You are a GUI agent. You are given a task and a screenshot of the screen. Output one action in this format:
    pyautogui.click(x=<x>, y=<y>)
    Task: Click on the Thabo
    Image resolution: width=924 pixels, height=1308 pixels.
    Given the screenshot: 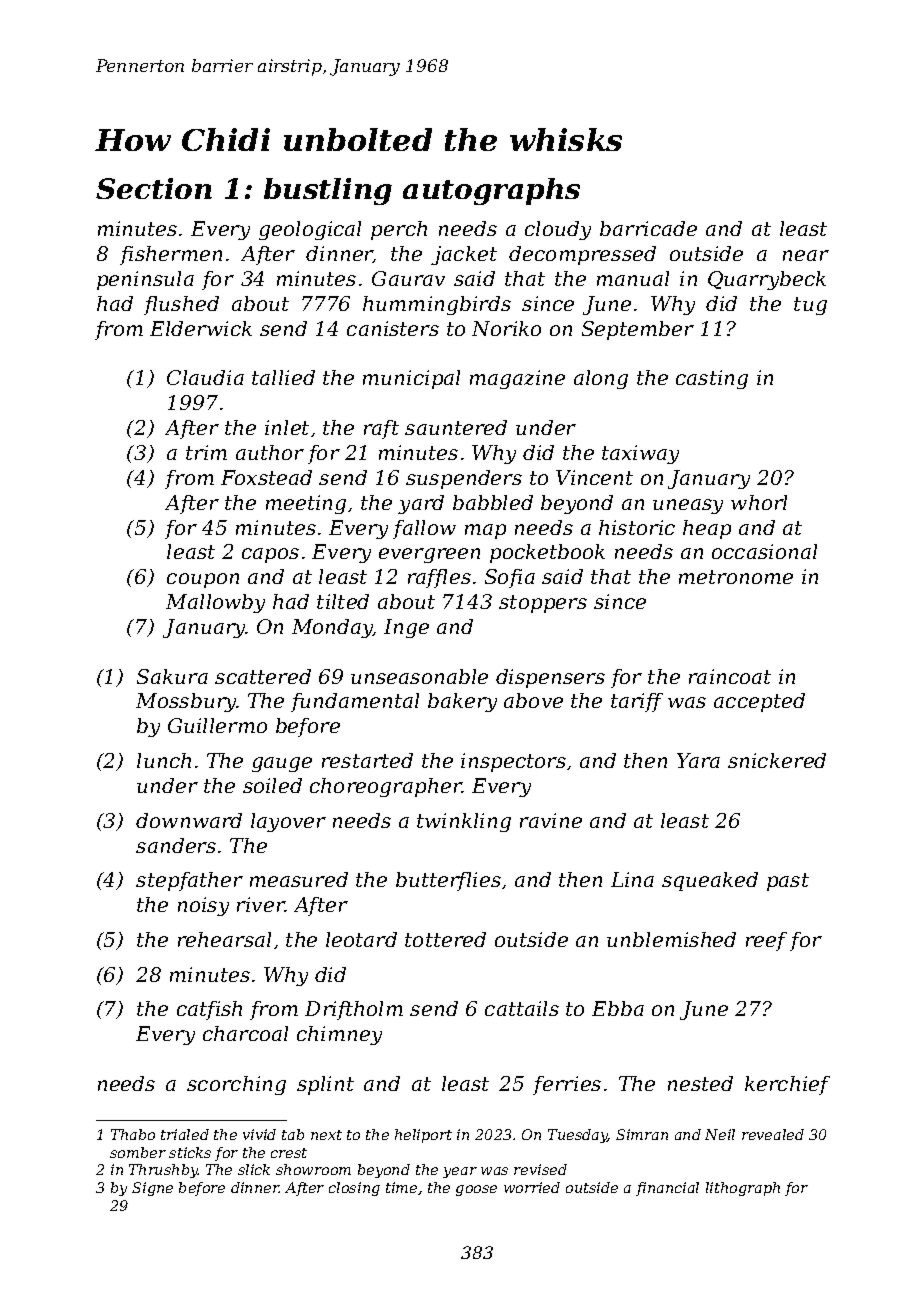 What is the action you would take?
    pyautogui.click(x=133, y=1134)
